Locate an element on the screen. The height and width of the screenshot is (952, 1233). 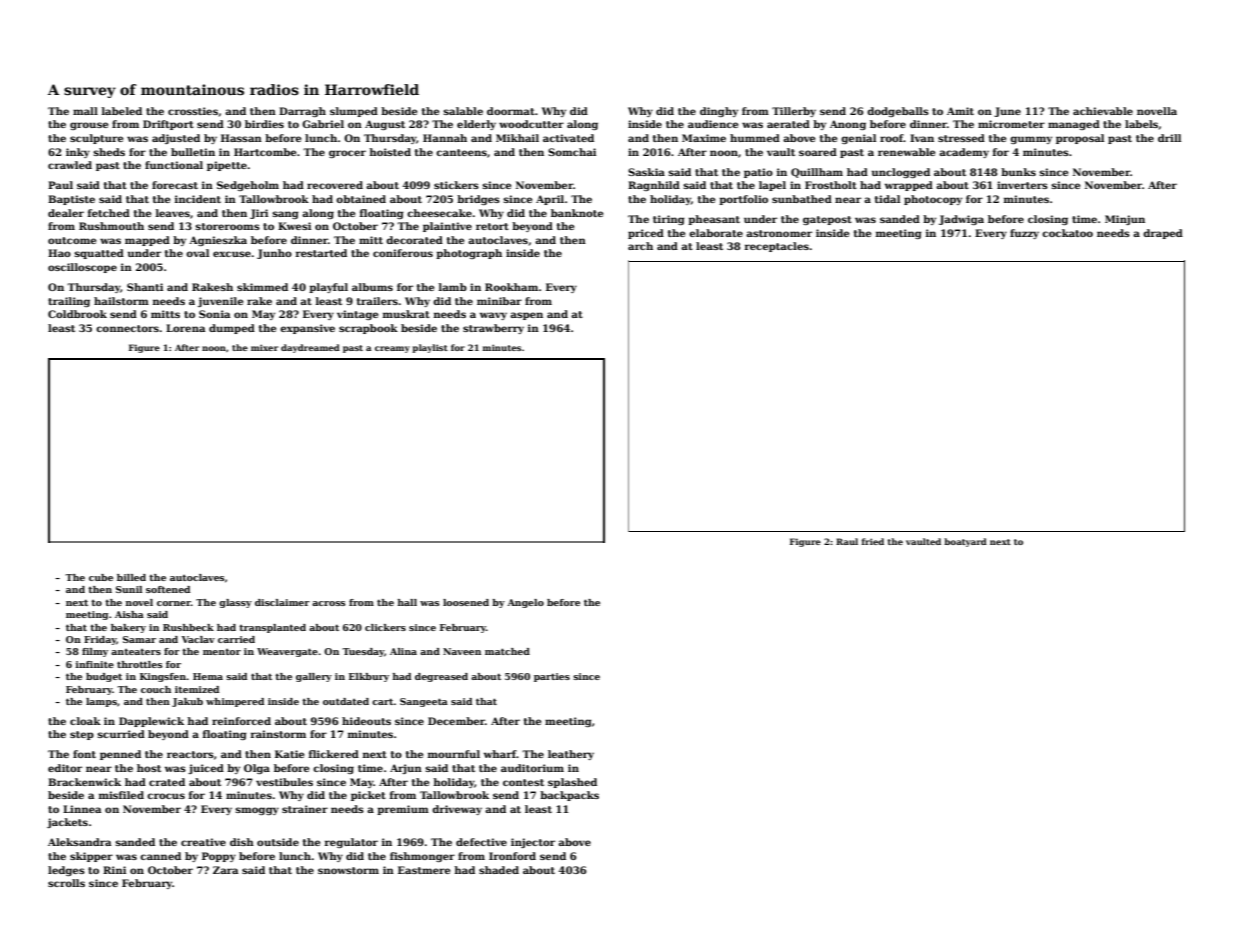
jackets is located at coordinates (67, 823).
